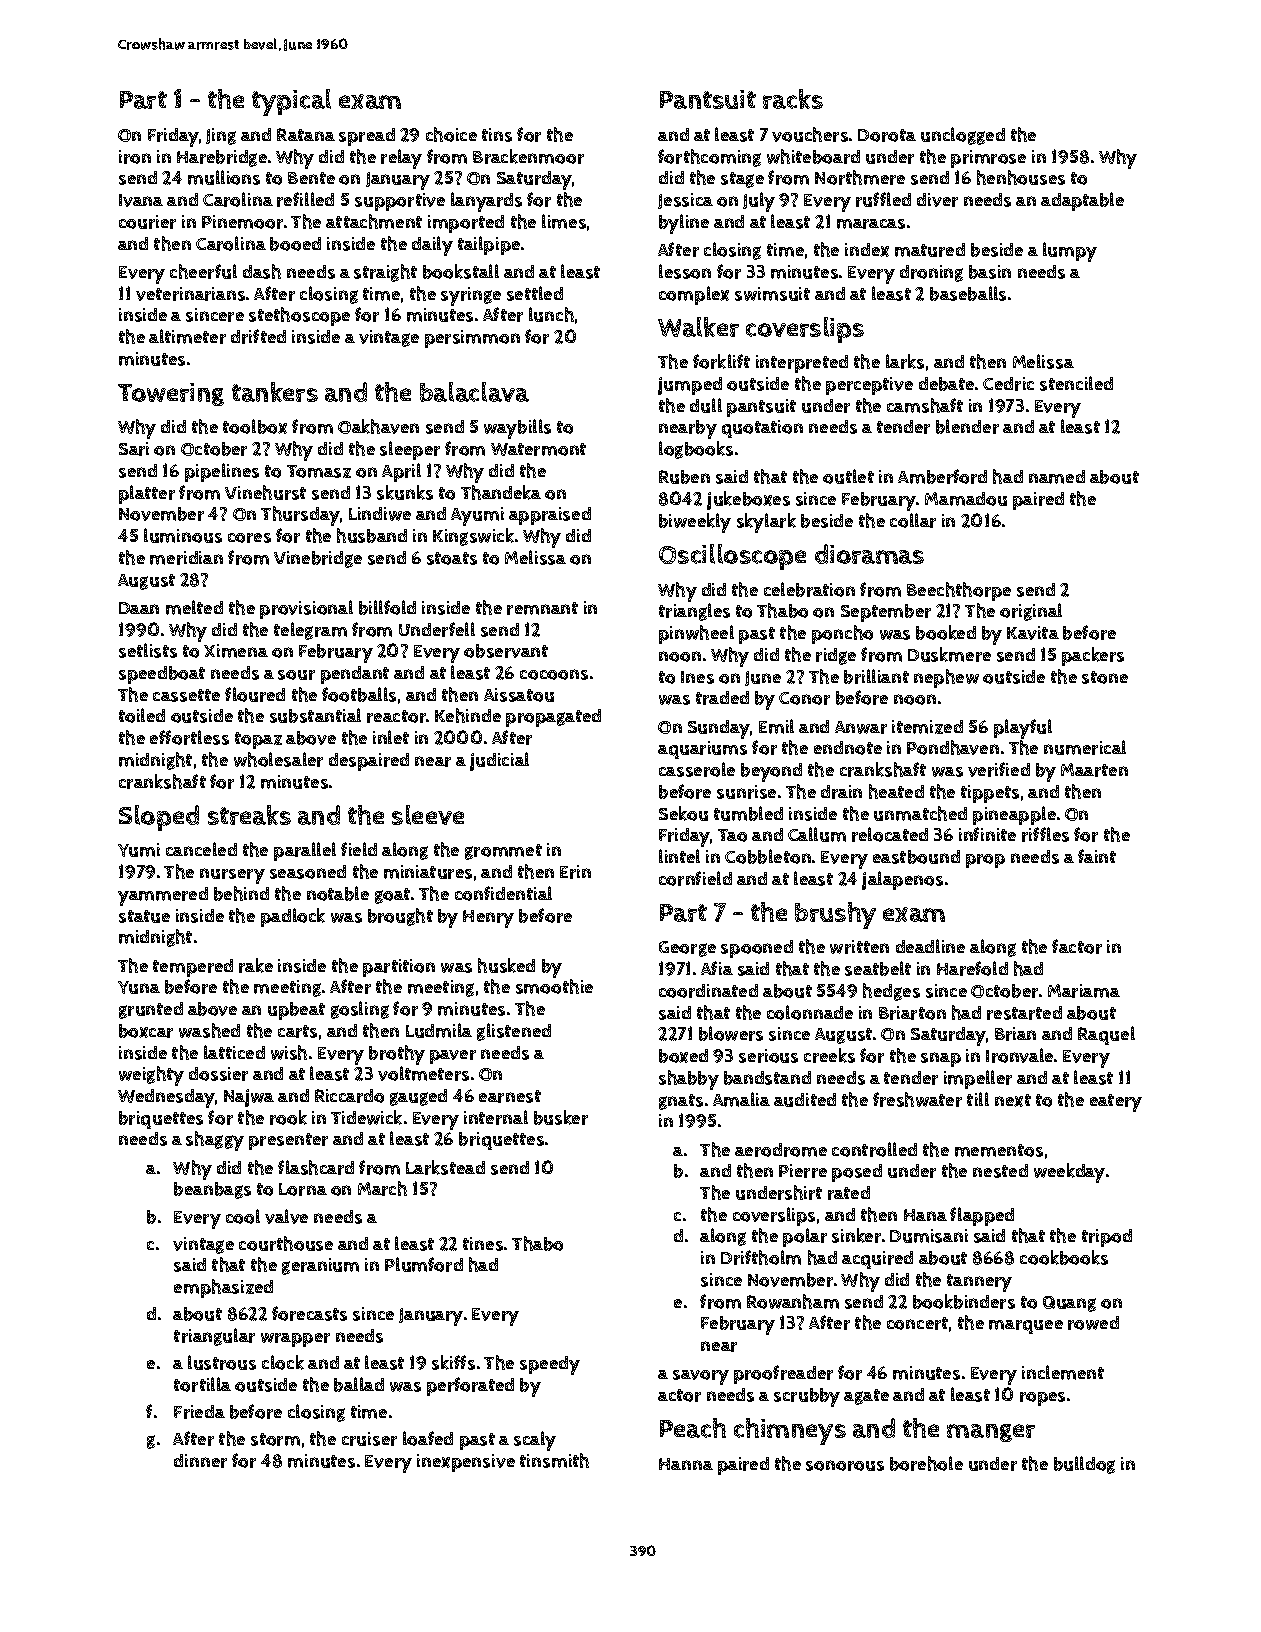 The height and width of the image is (1632, 1261). What do you see at coordinates (793, 99) in the image?
I see `racks` at bounding box center [793, 99].
